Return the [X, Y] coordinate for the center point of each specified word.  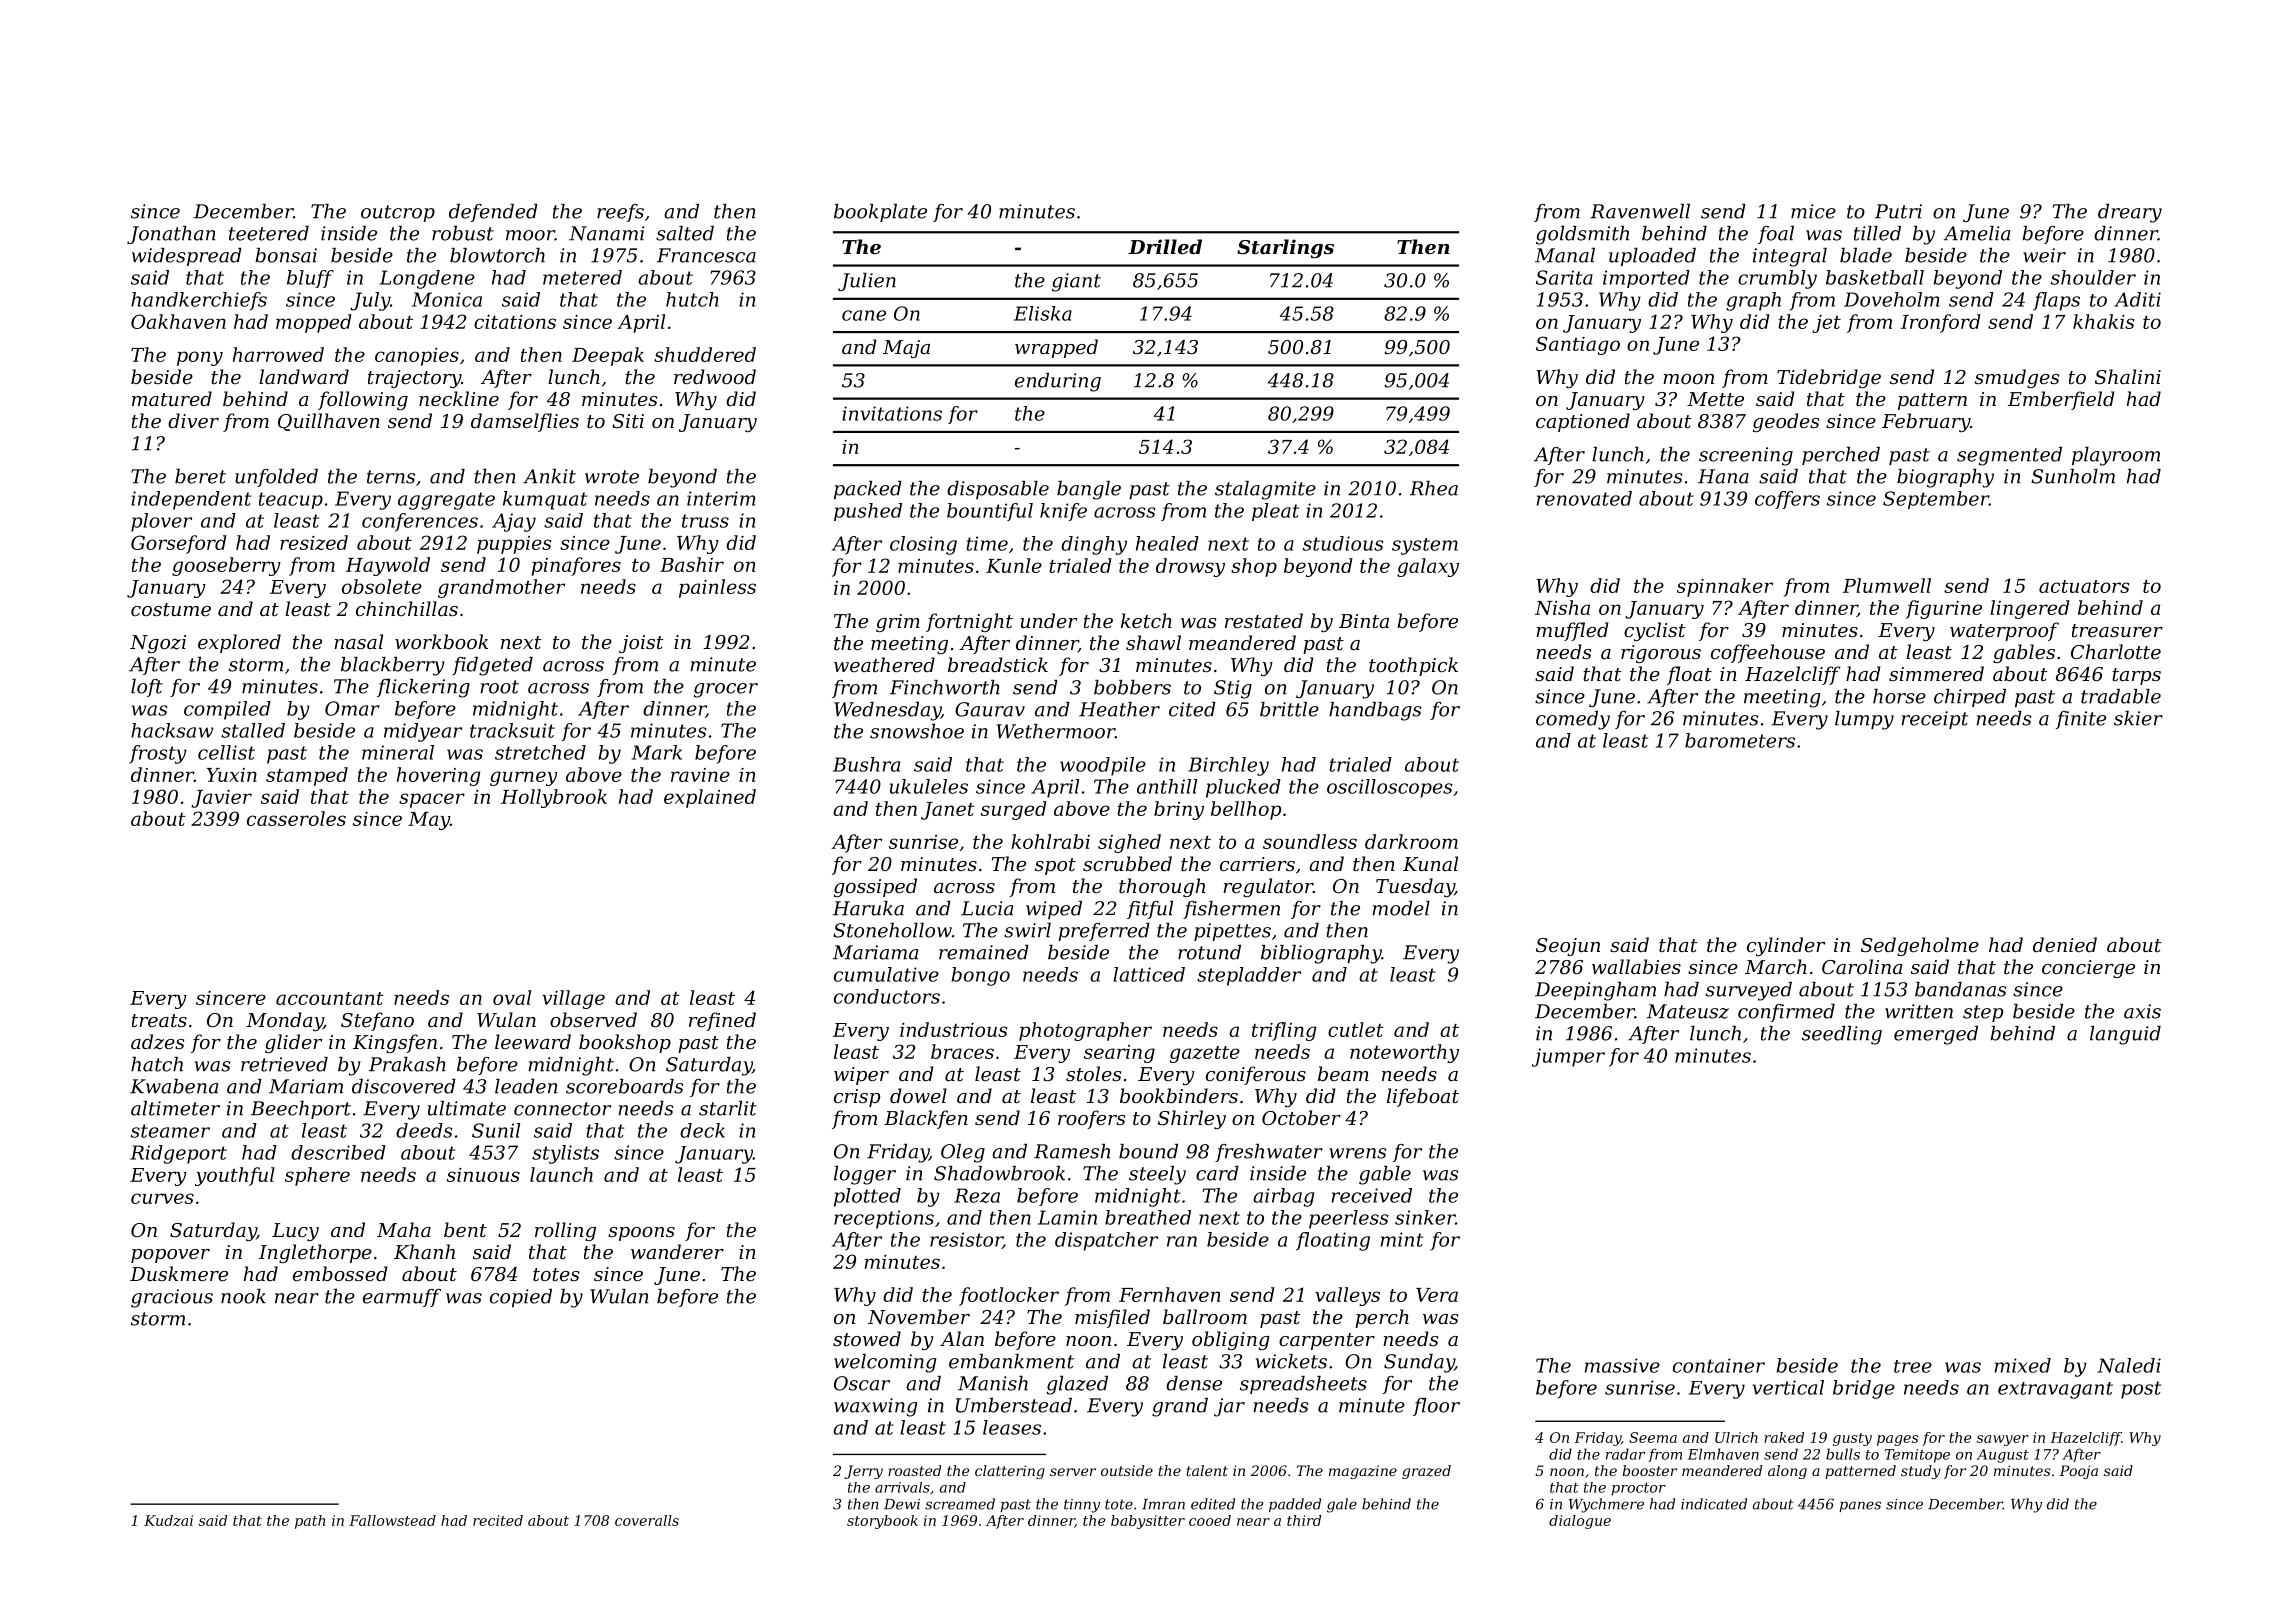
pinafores [576, 566]
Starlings [1285, 248]
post [2141, 1390]
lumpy [1864, 720]
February [1926, 422]
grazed [1426, 1472]
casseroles [296, 818]
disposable [998, 490]
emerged [1936, 1035]
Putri [1898, 211]
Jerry [864, 1472]
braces [962, 1051]
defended [493, 213]
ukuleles [929, 786]
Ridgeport [178, 1154]
